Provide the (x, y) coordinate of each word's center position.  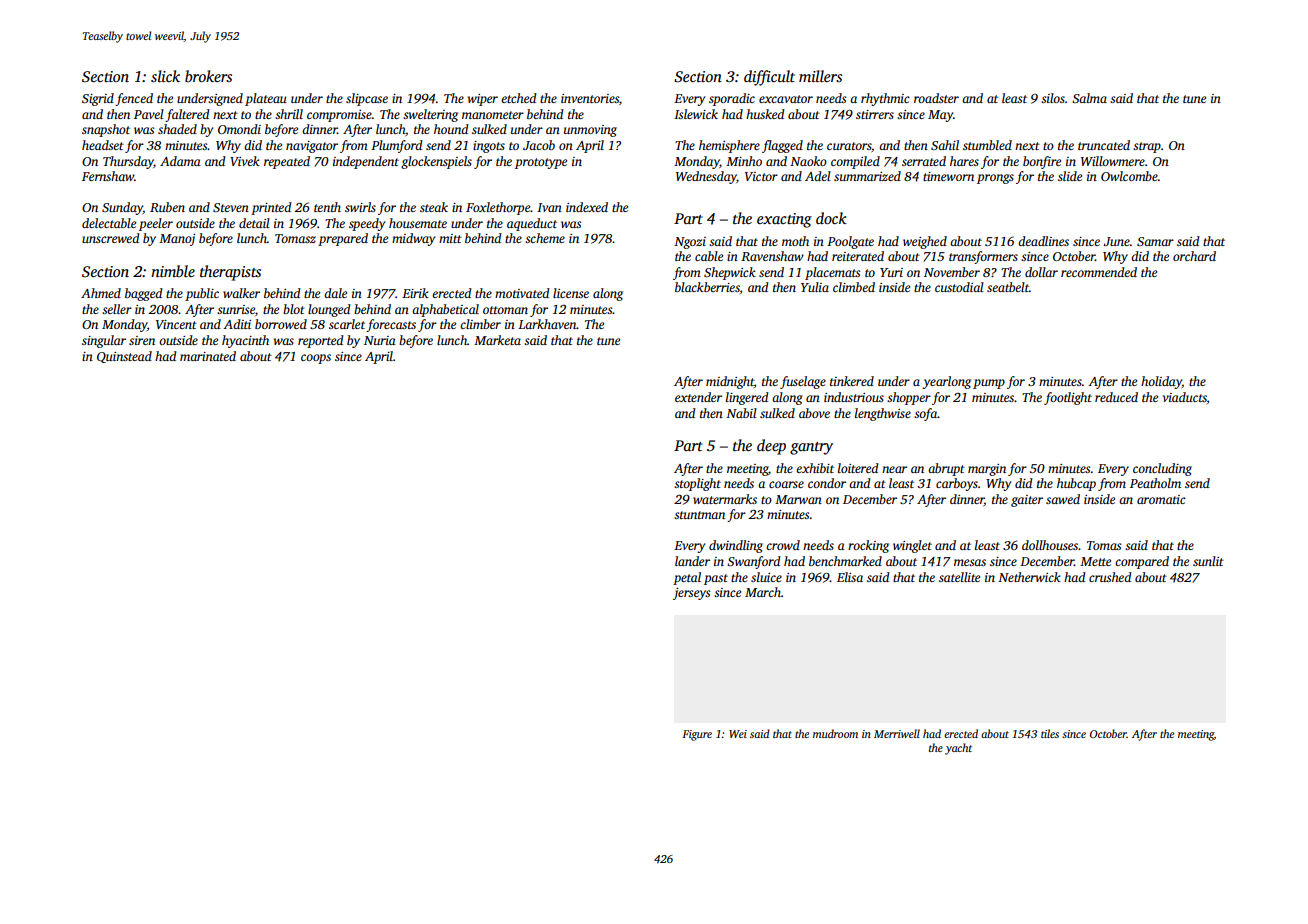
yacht (958, 749)
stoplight (697, 484)
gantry (811, 448)
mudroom (835, 733)
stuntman (699, 515)
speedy (367, 224)
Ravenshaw (772, 256)
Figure (697, 735)
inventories (590, 98)
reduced (1116, 397)
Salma (1089, 98)
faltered (187, 115)
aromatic (1161, 499)
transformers (983, 257)
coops (316, 359)
